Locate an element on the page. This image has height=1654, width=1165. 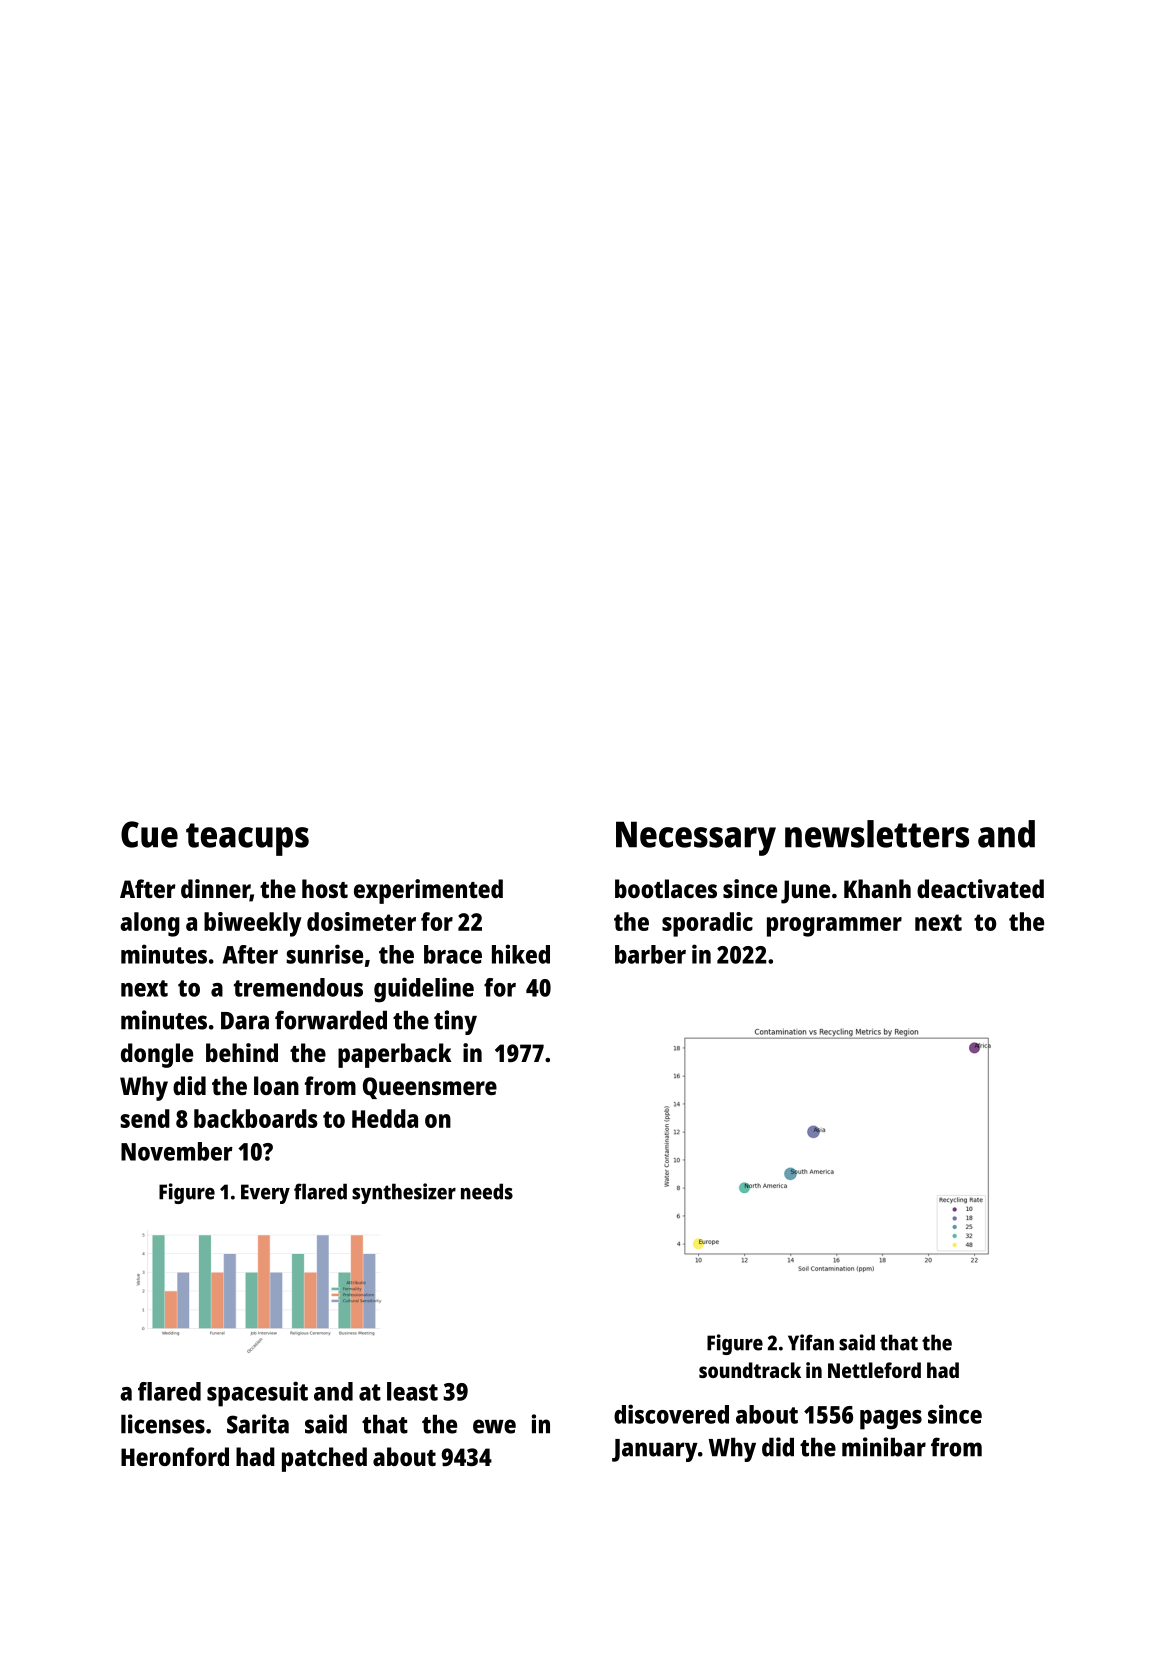
Necessary is located at coordinates (696, 838).
